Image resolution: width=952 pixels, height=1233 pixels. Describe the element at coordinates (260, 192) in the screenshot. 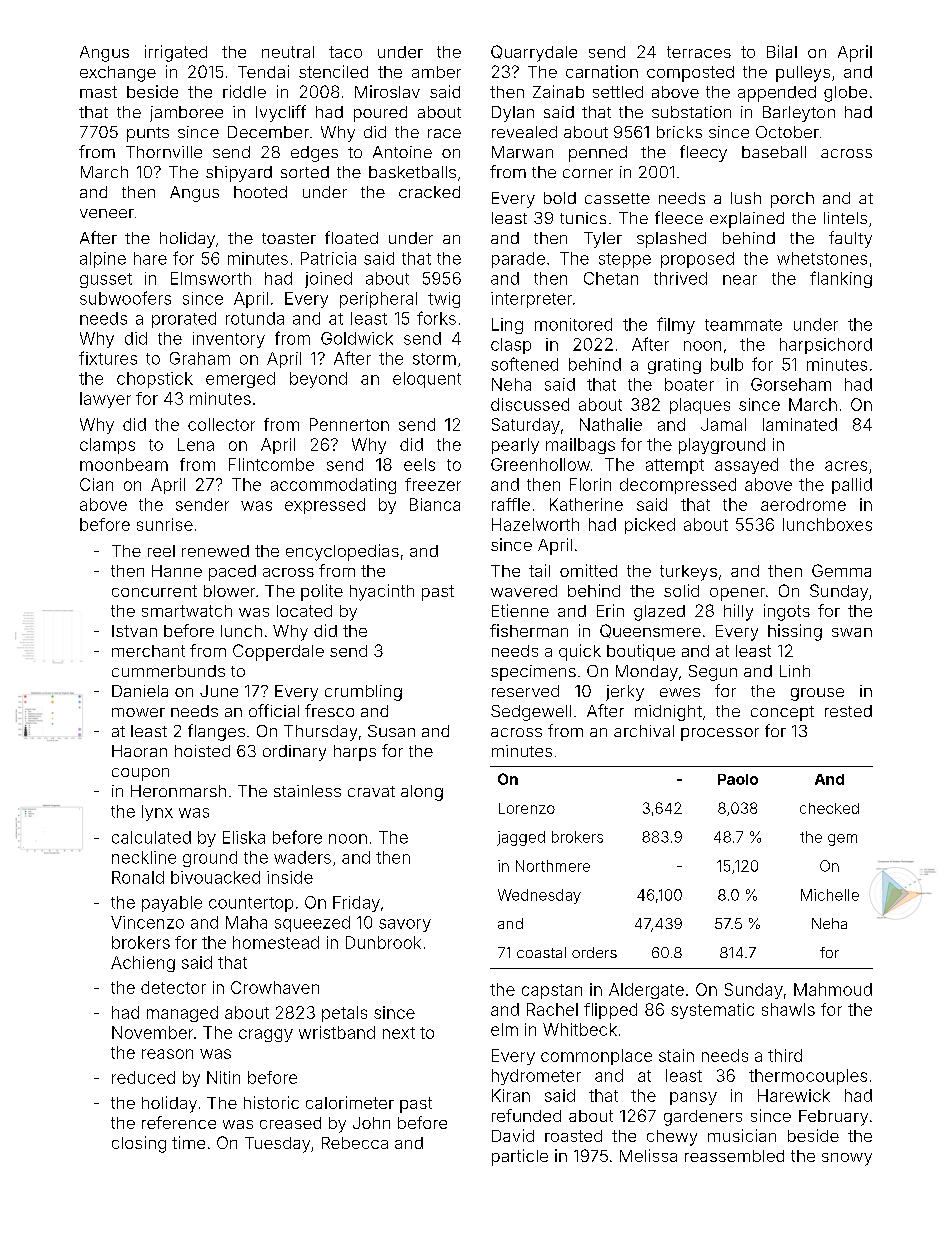

I see `hooted` at that location.
